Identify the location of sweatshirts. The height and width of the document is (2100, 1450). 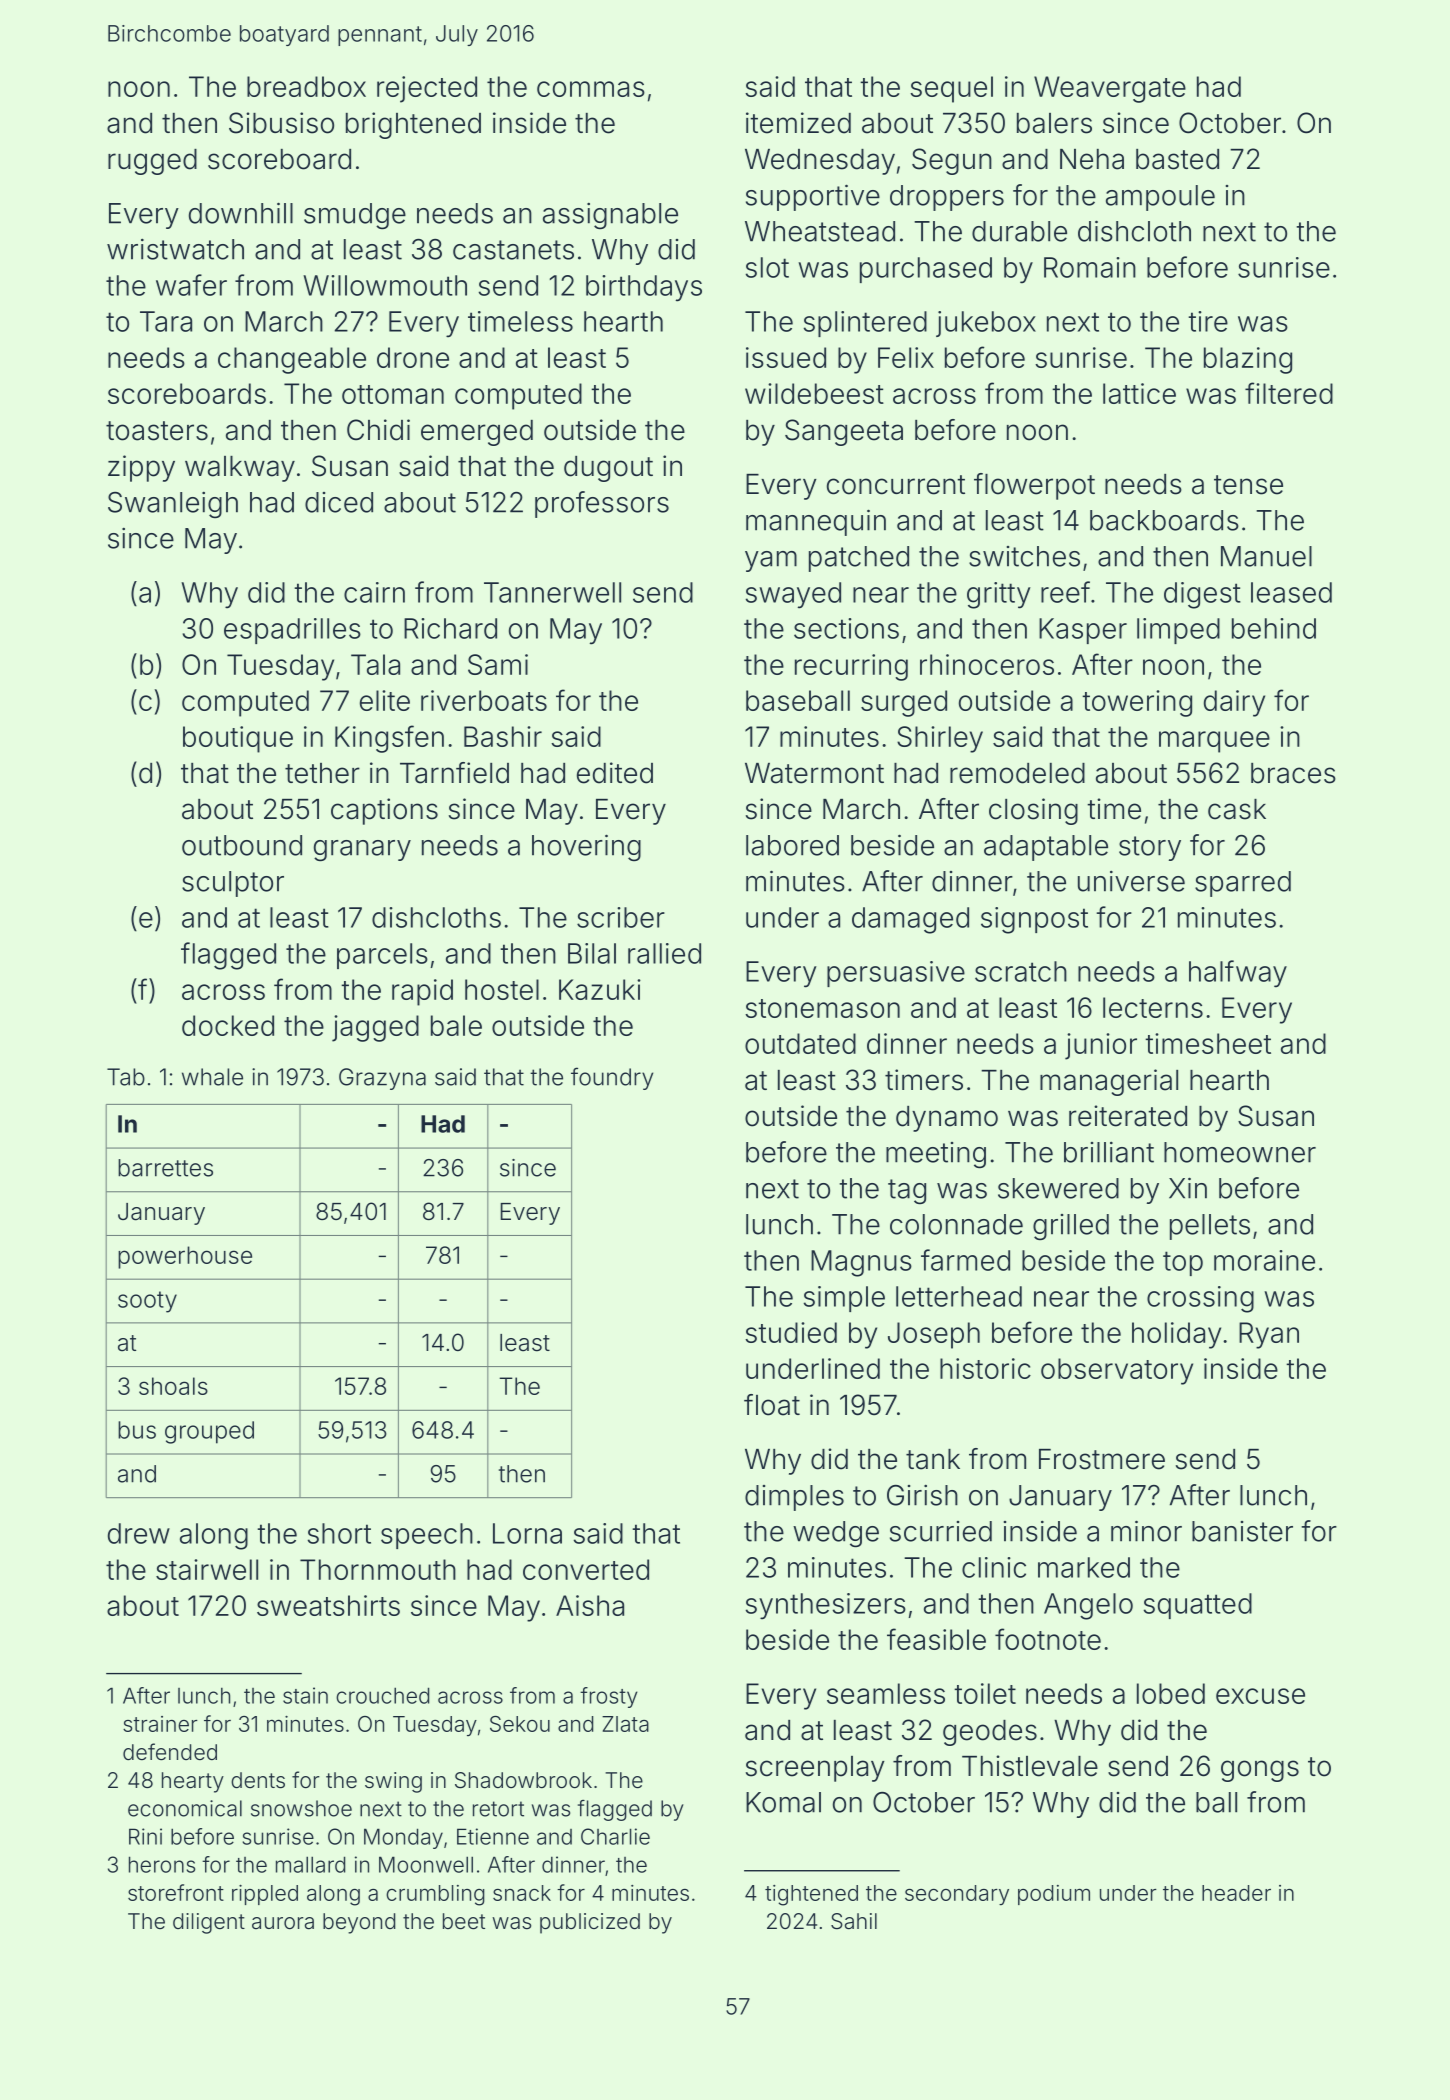
(328, 1605).
